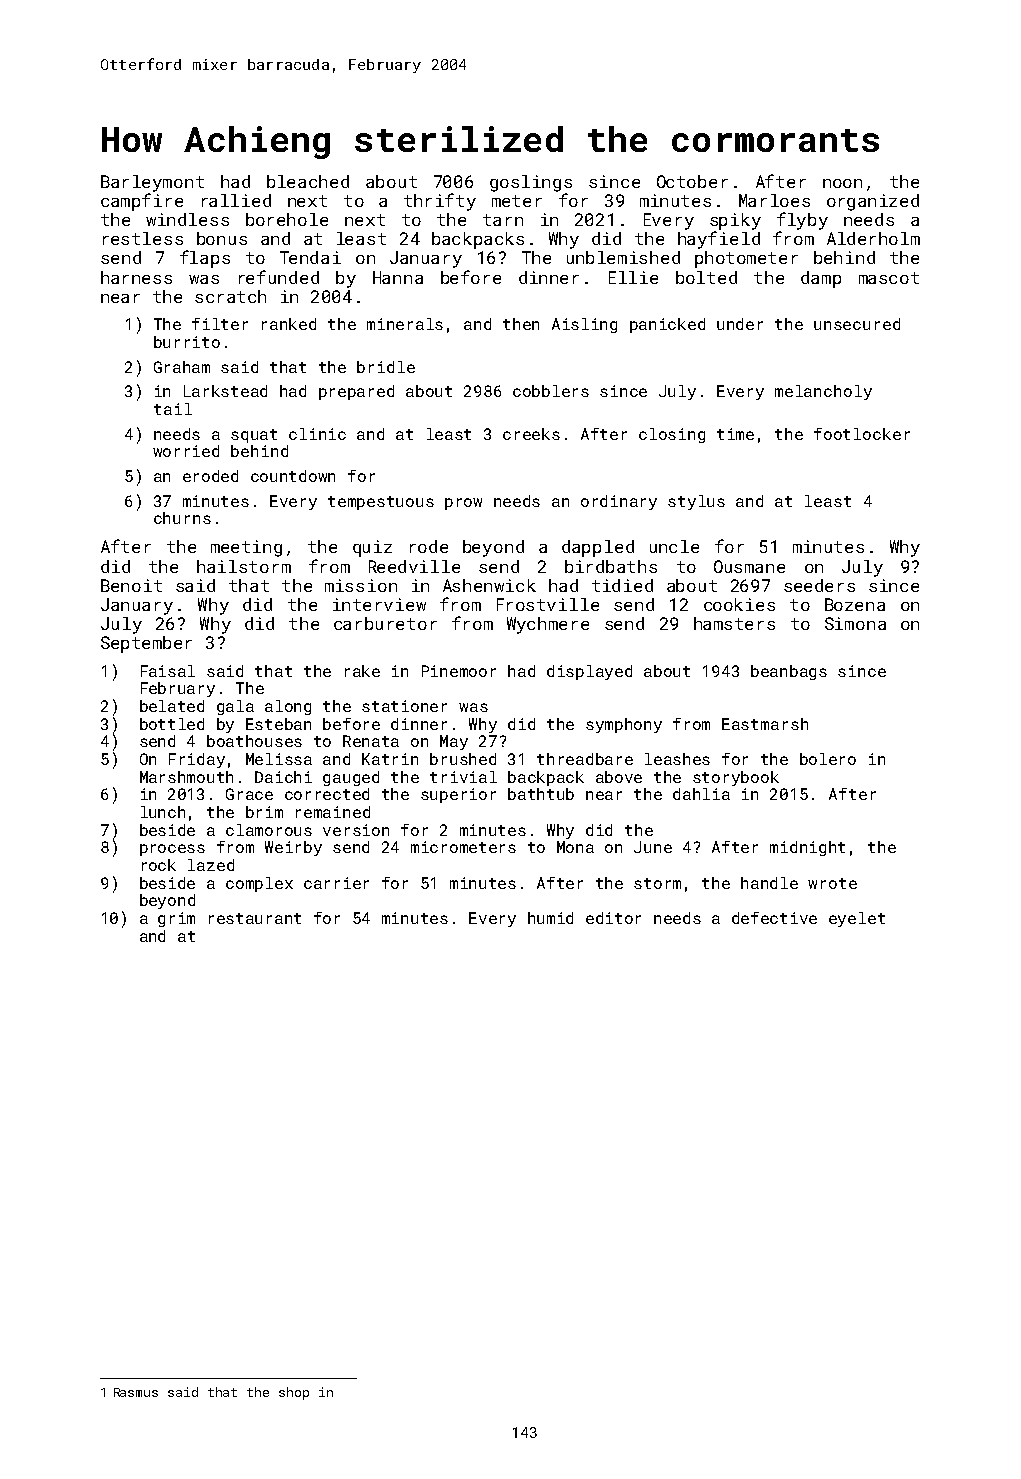  I want to click on ranked, so click(289, 324).
